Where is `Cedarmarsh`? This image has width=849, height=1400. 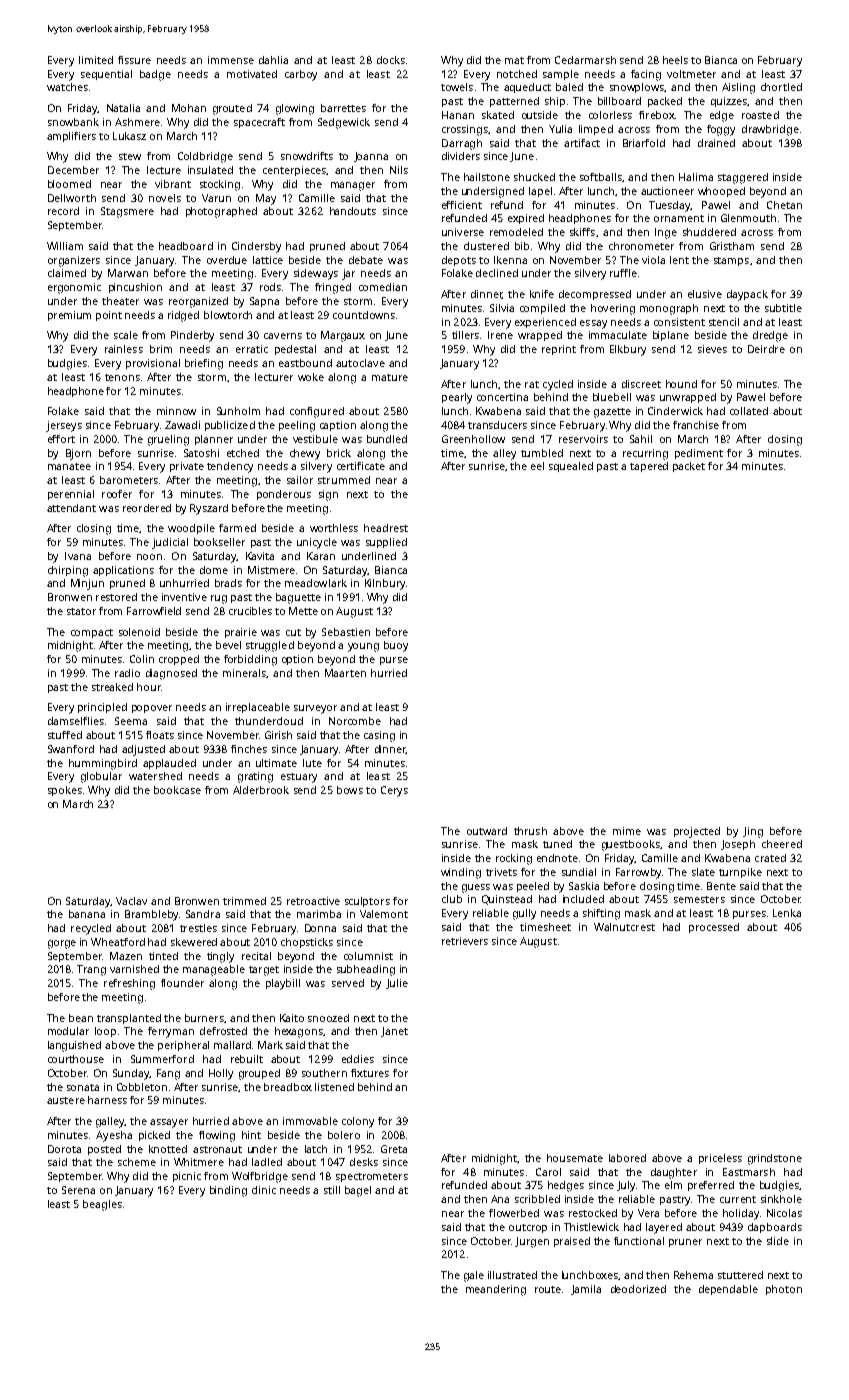 Cedarmarsh is located at coordinates (585, 60).
